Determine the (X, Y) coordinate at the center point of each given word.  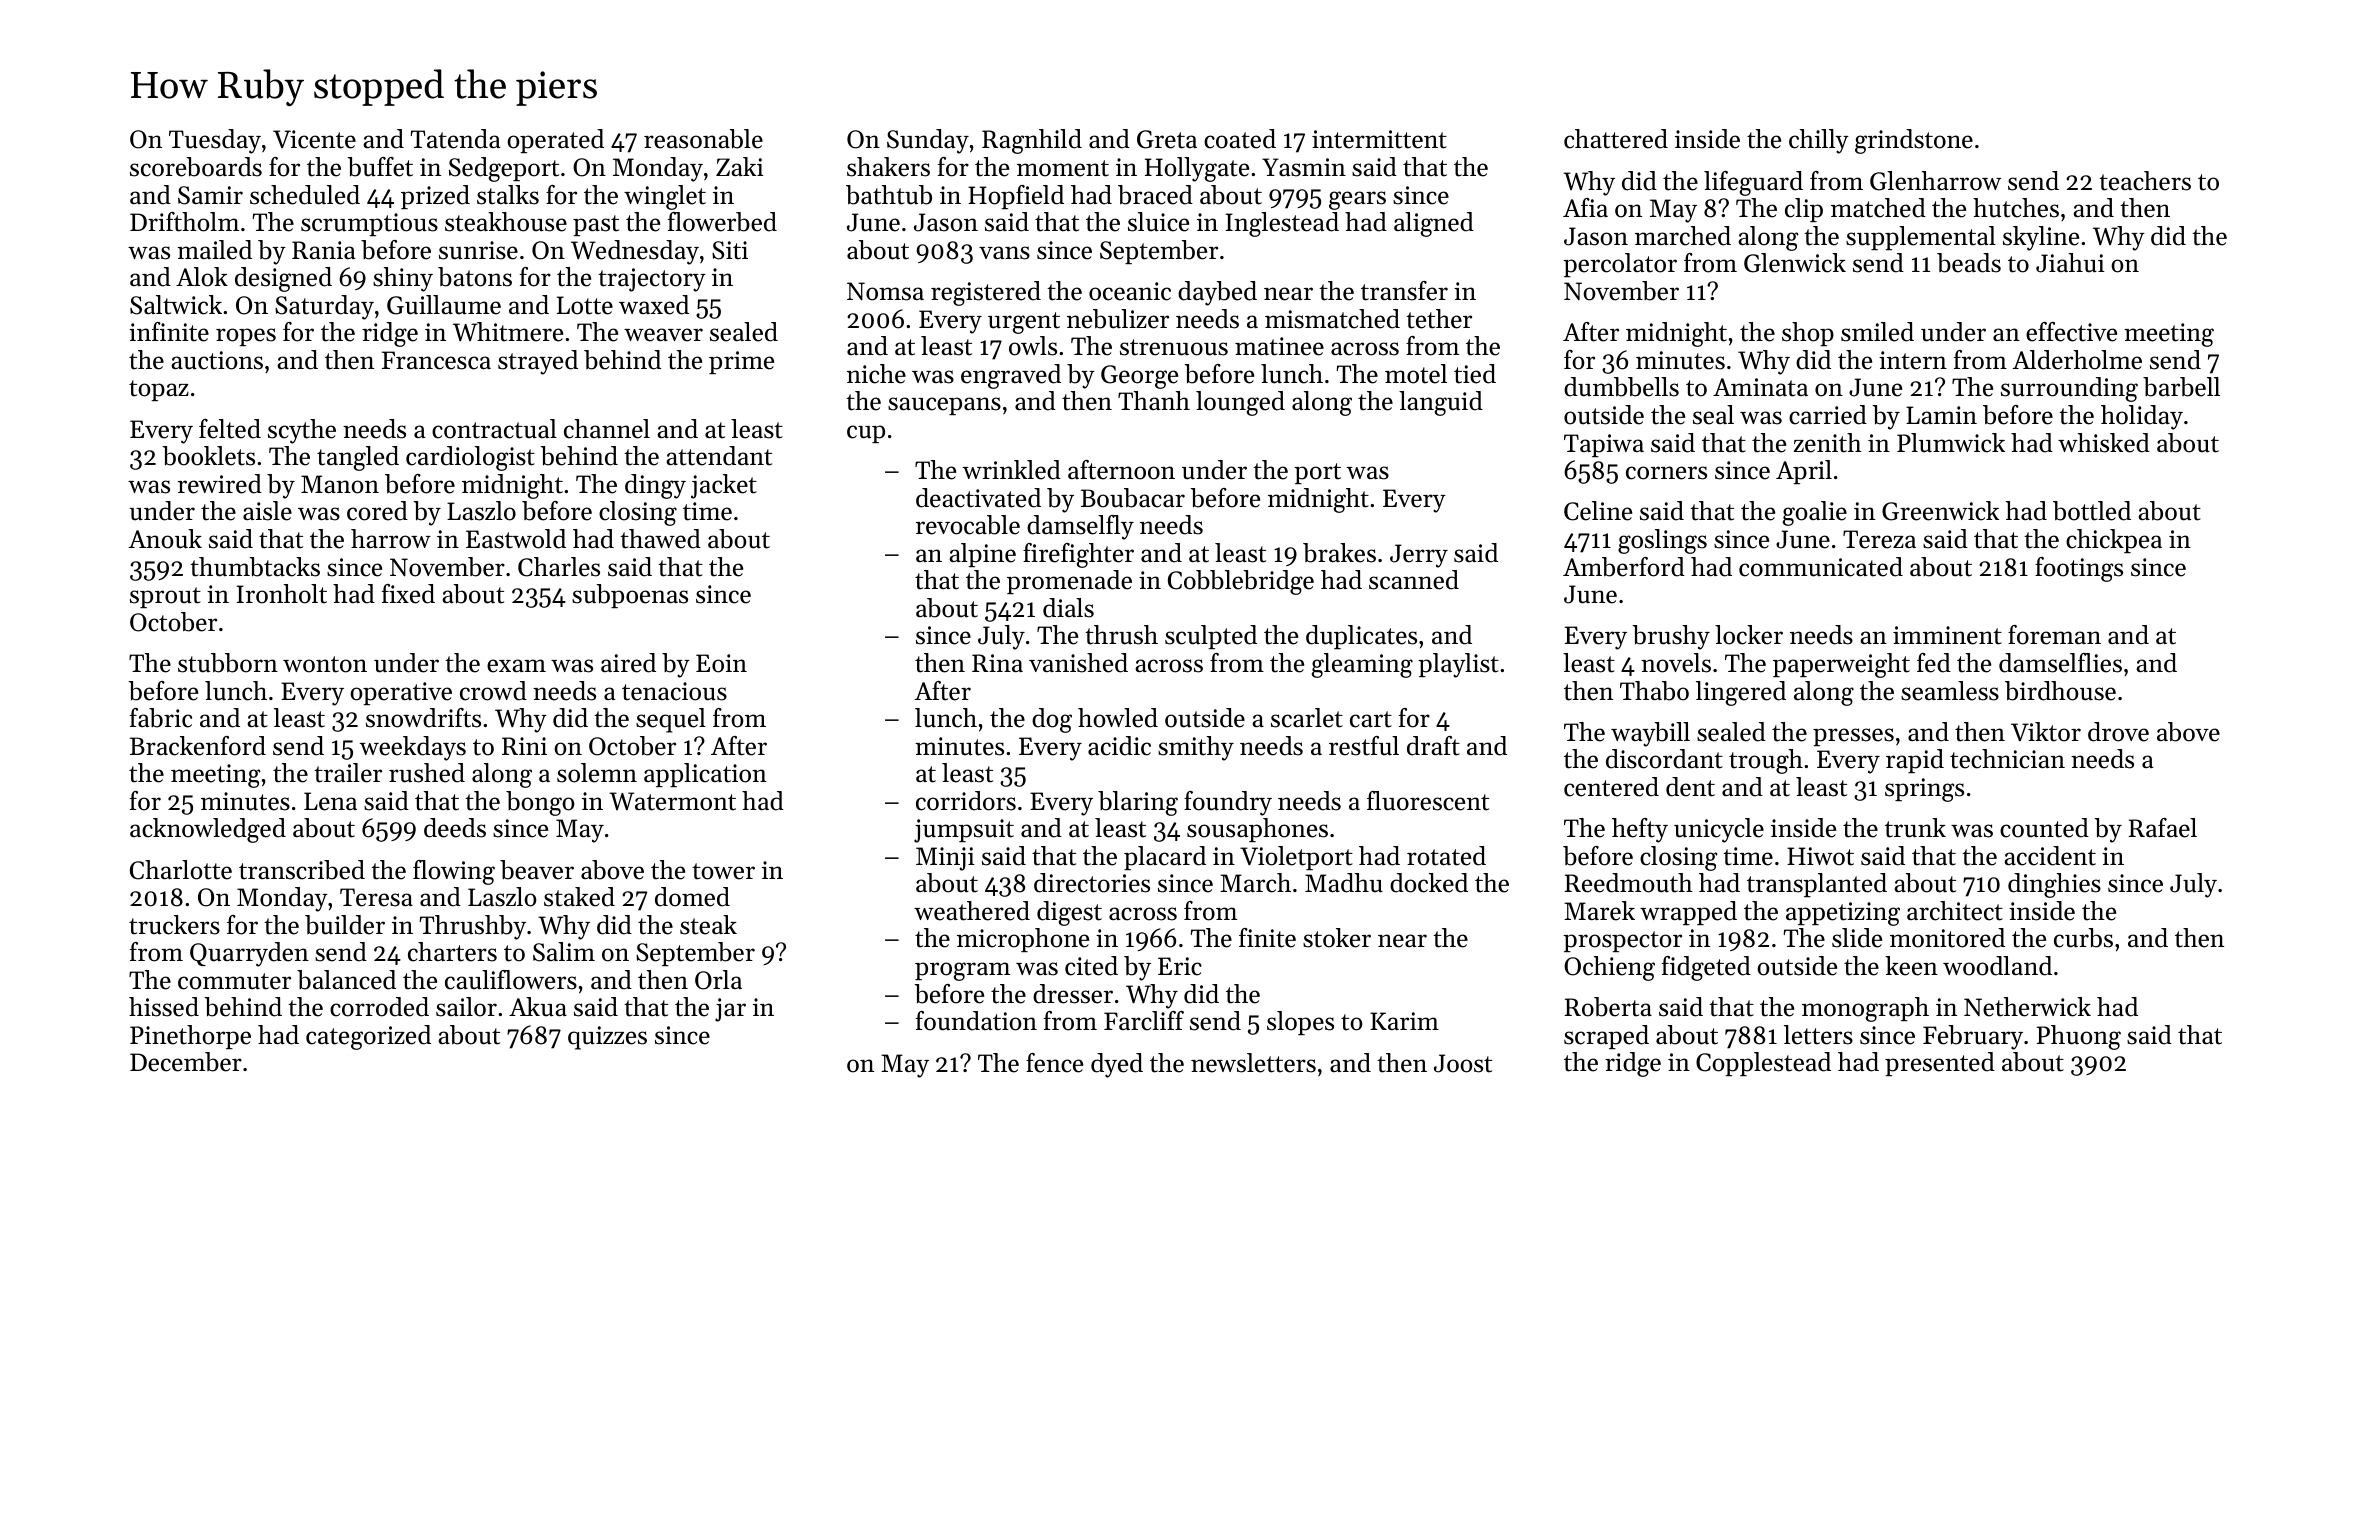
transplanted (1817, 885)
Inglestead (1282, 224)
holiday (2142, 417)
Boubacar (1133, 498)
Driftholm (184, 222)
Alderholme (2077, 360)
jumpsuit (964, 831)
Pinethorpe (190, 1037)
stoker (1337, 938)
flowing (454, 872)
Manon (340, 484)
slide (1857, 938)
